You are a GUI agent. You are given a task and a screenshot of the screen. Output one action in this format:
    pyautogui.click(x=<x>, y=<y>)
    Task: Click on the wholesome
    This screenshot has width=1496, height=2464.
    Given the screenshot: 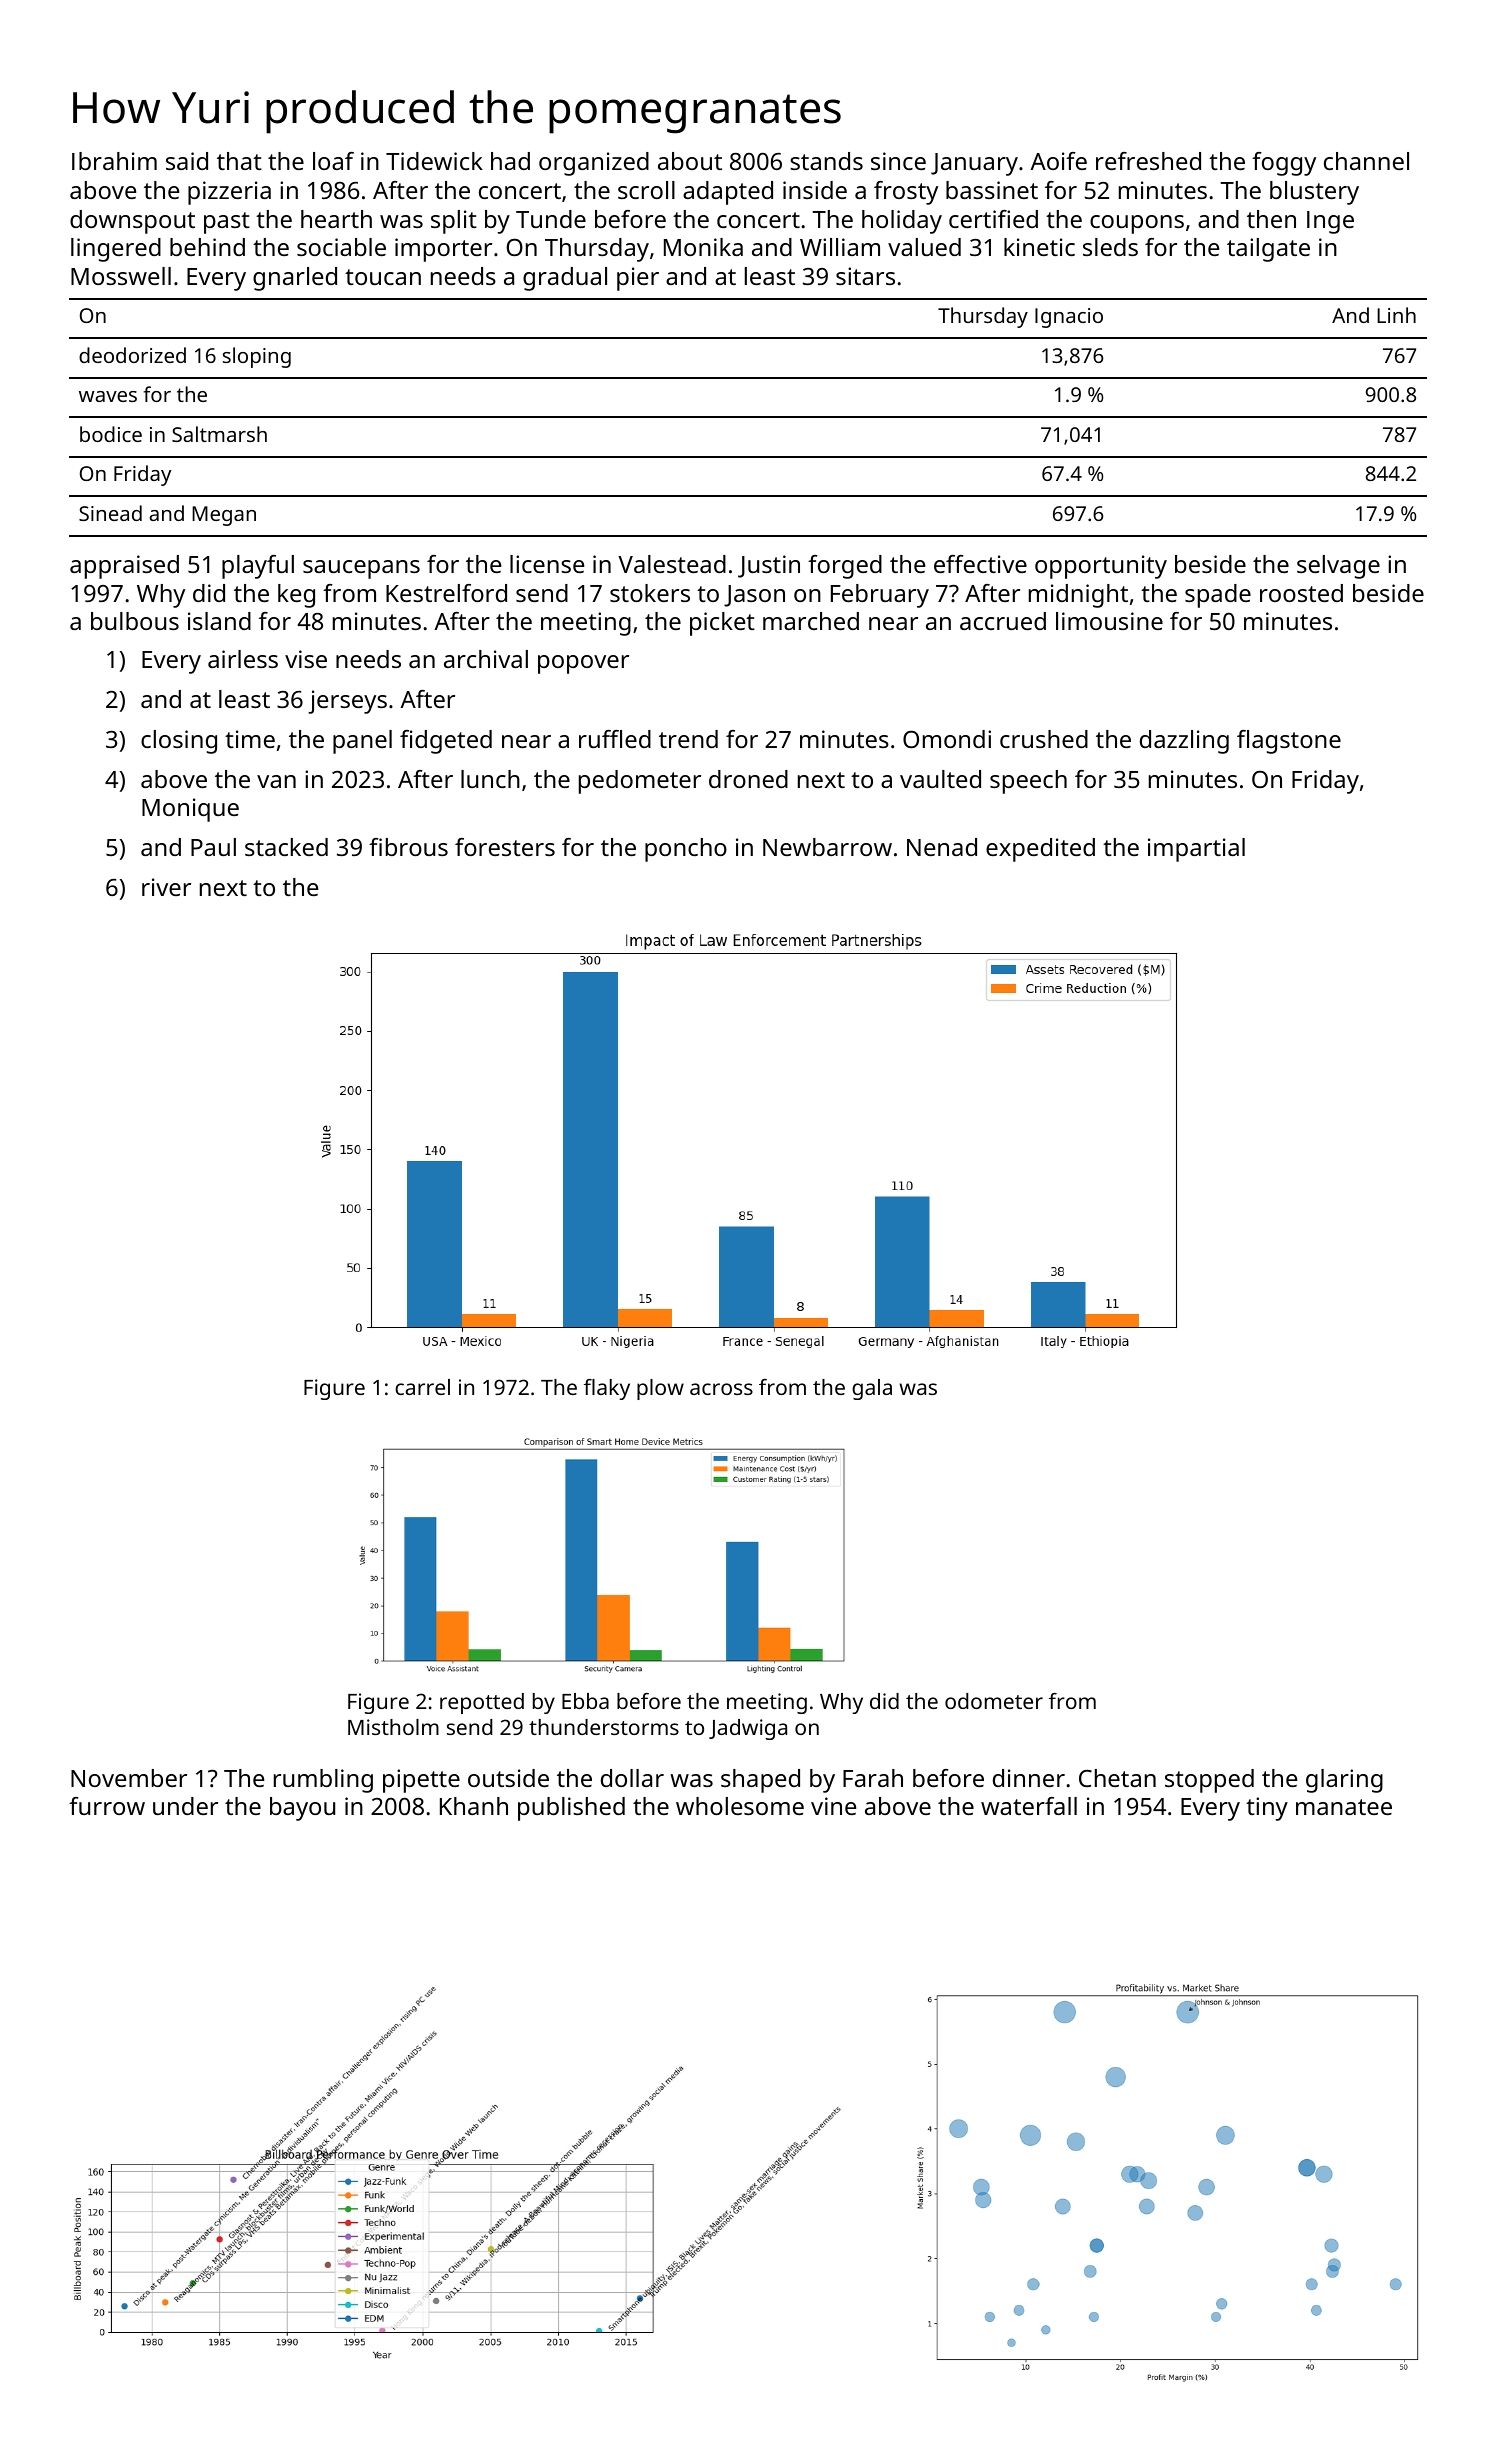 What is the action you would take?
    pyautogui.click(x=740, y=1806)
